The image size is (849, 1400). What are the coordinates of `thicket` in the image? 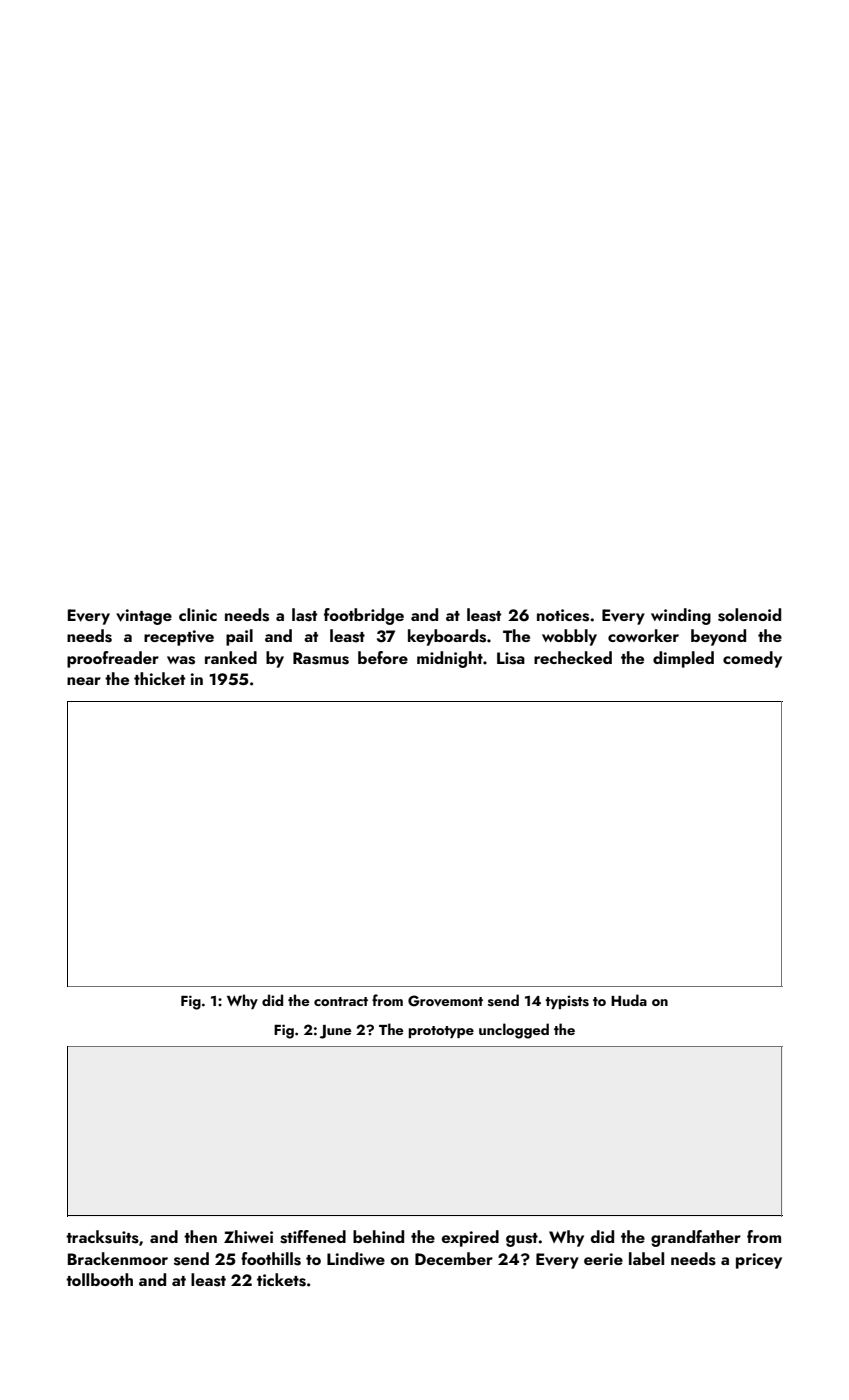 It's located at (159, 678).
